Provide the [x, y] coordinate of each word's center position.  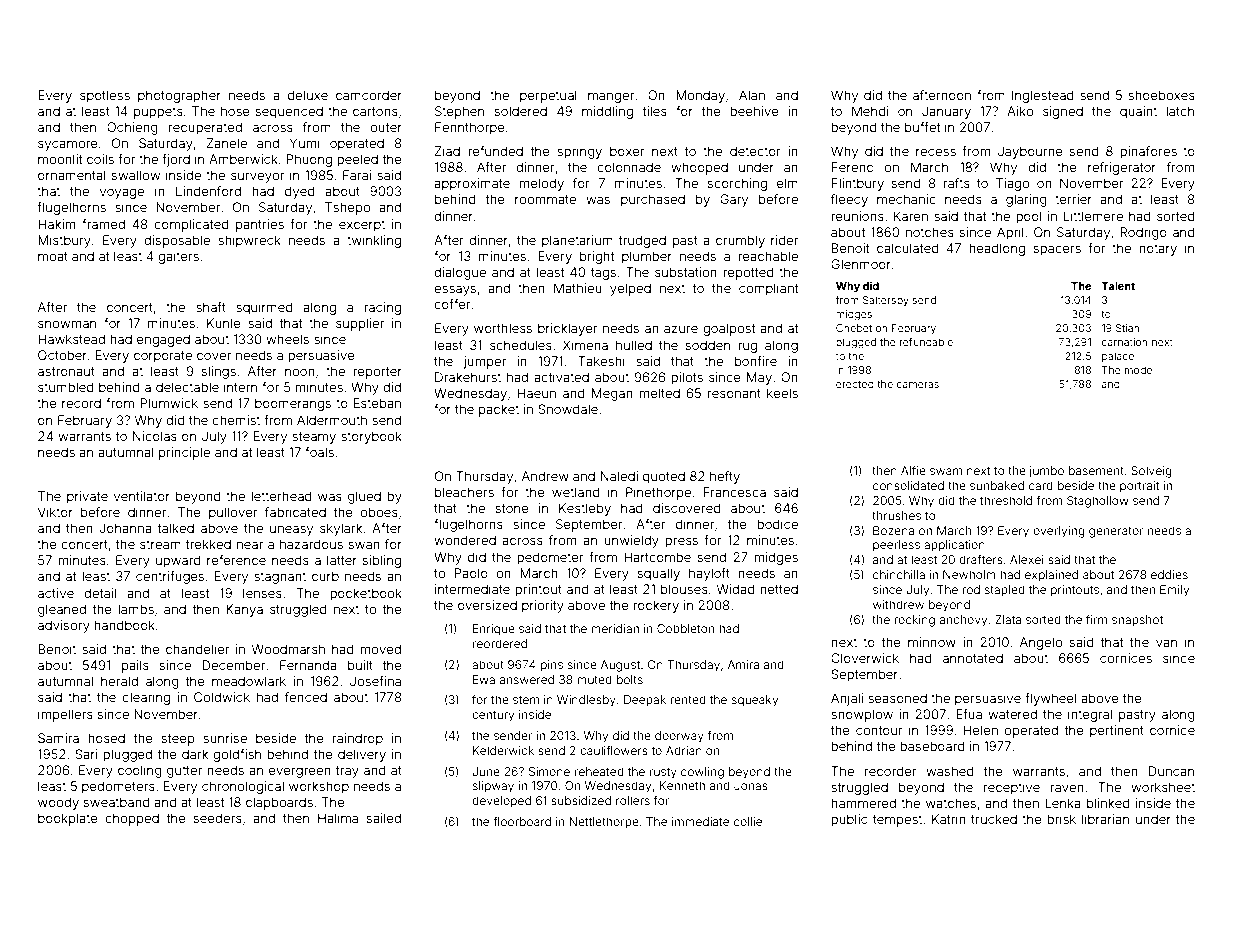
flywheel [1050, 699]
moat [53, 256]
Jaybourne [1030, 152]
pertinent [1117, 731]
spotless [105, 96]
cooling [140, 771]
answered [527, 679]
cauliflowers [614, 750]
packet [499, 410]
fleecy [849, 200]
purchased [653, 200]
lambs [136, 609]
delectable [187, 387]
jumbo [1046, 472]
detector [755, 151]
